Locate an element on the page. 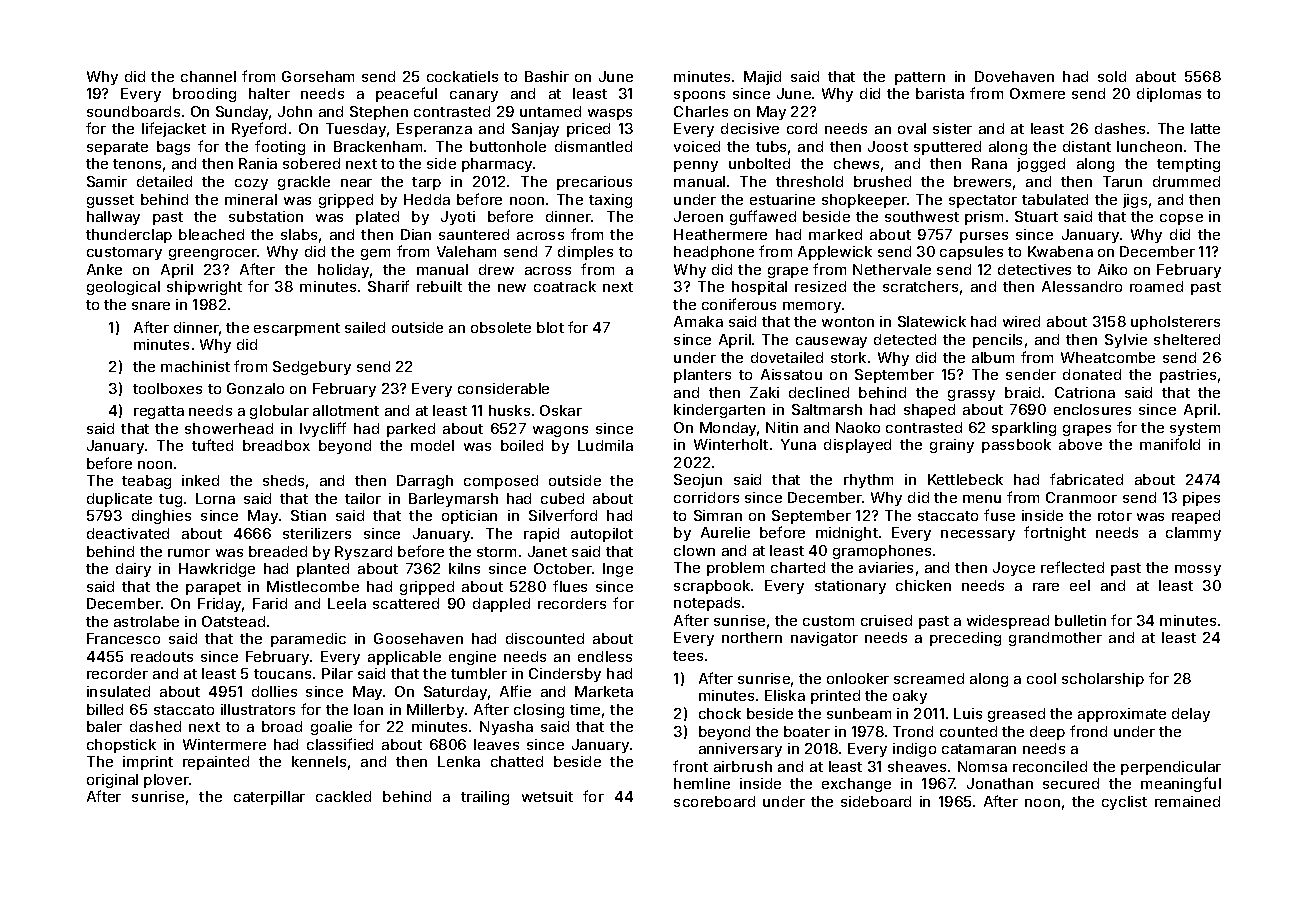 The width and height of the page is (1308, 924). Majid is located at coordinates (762, 78).
